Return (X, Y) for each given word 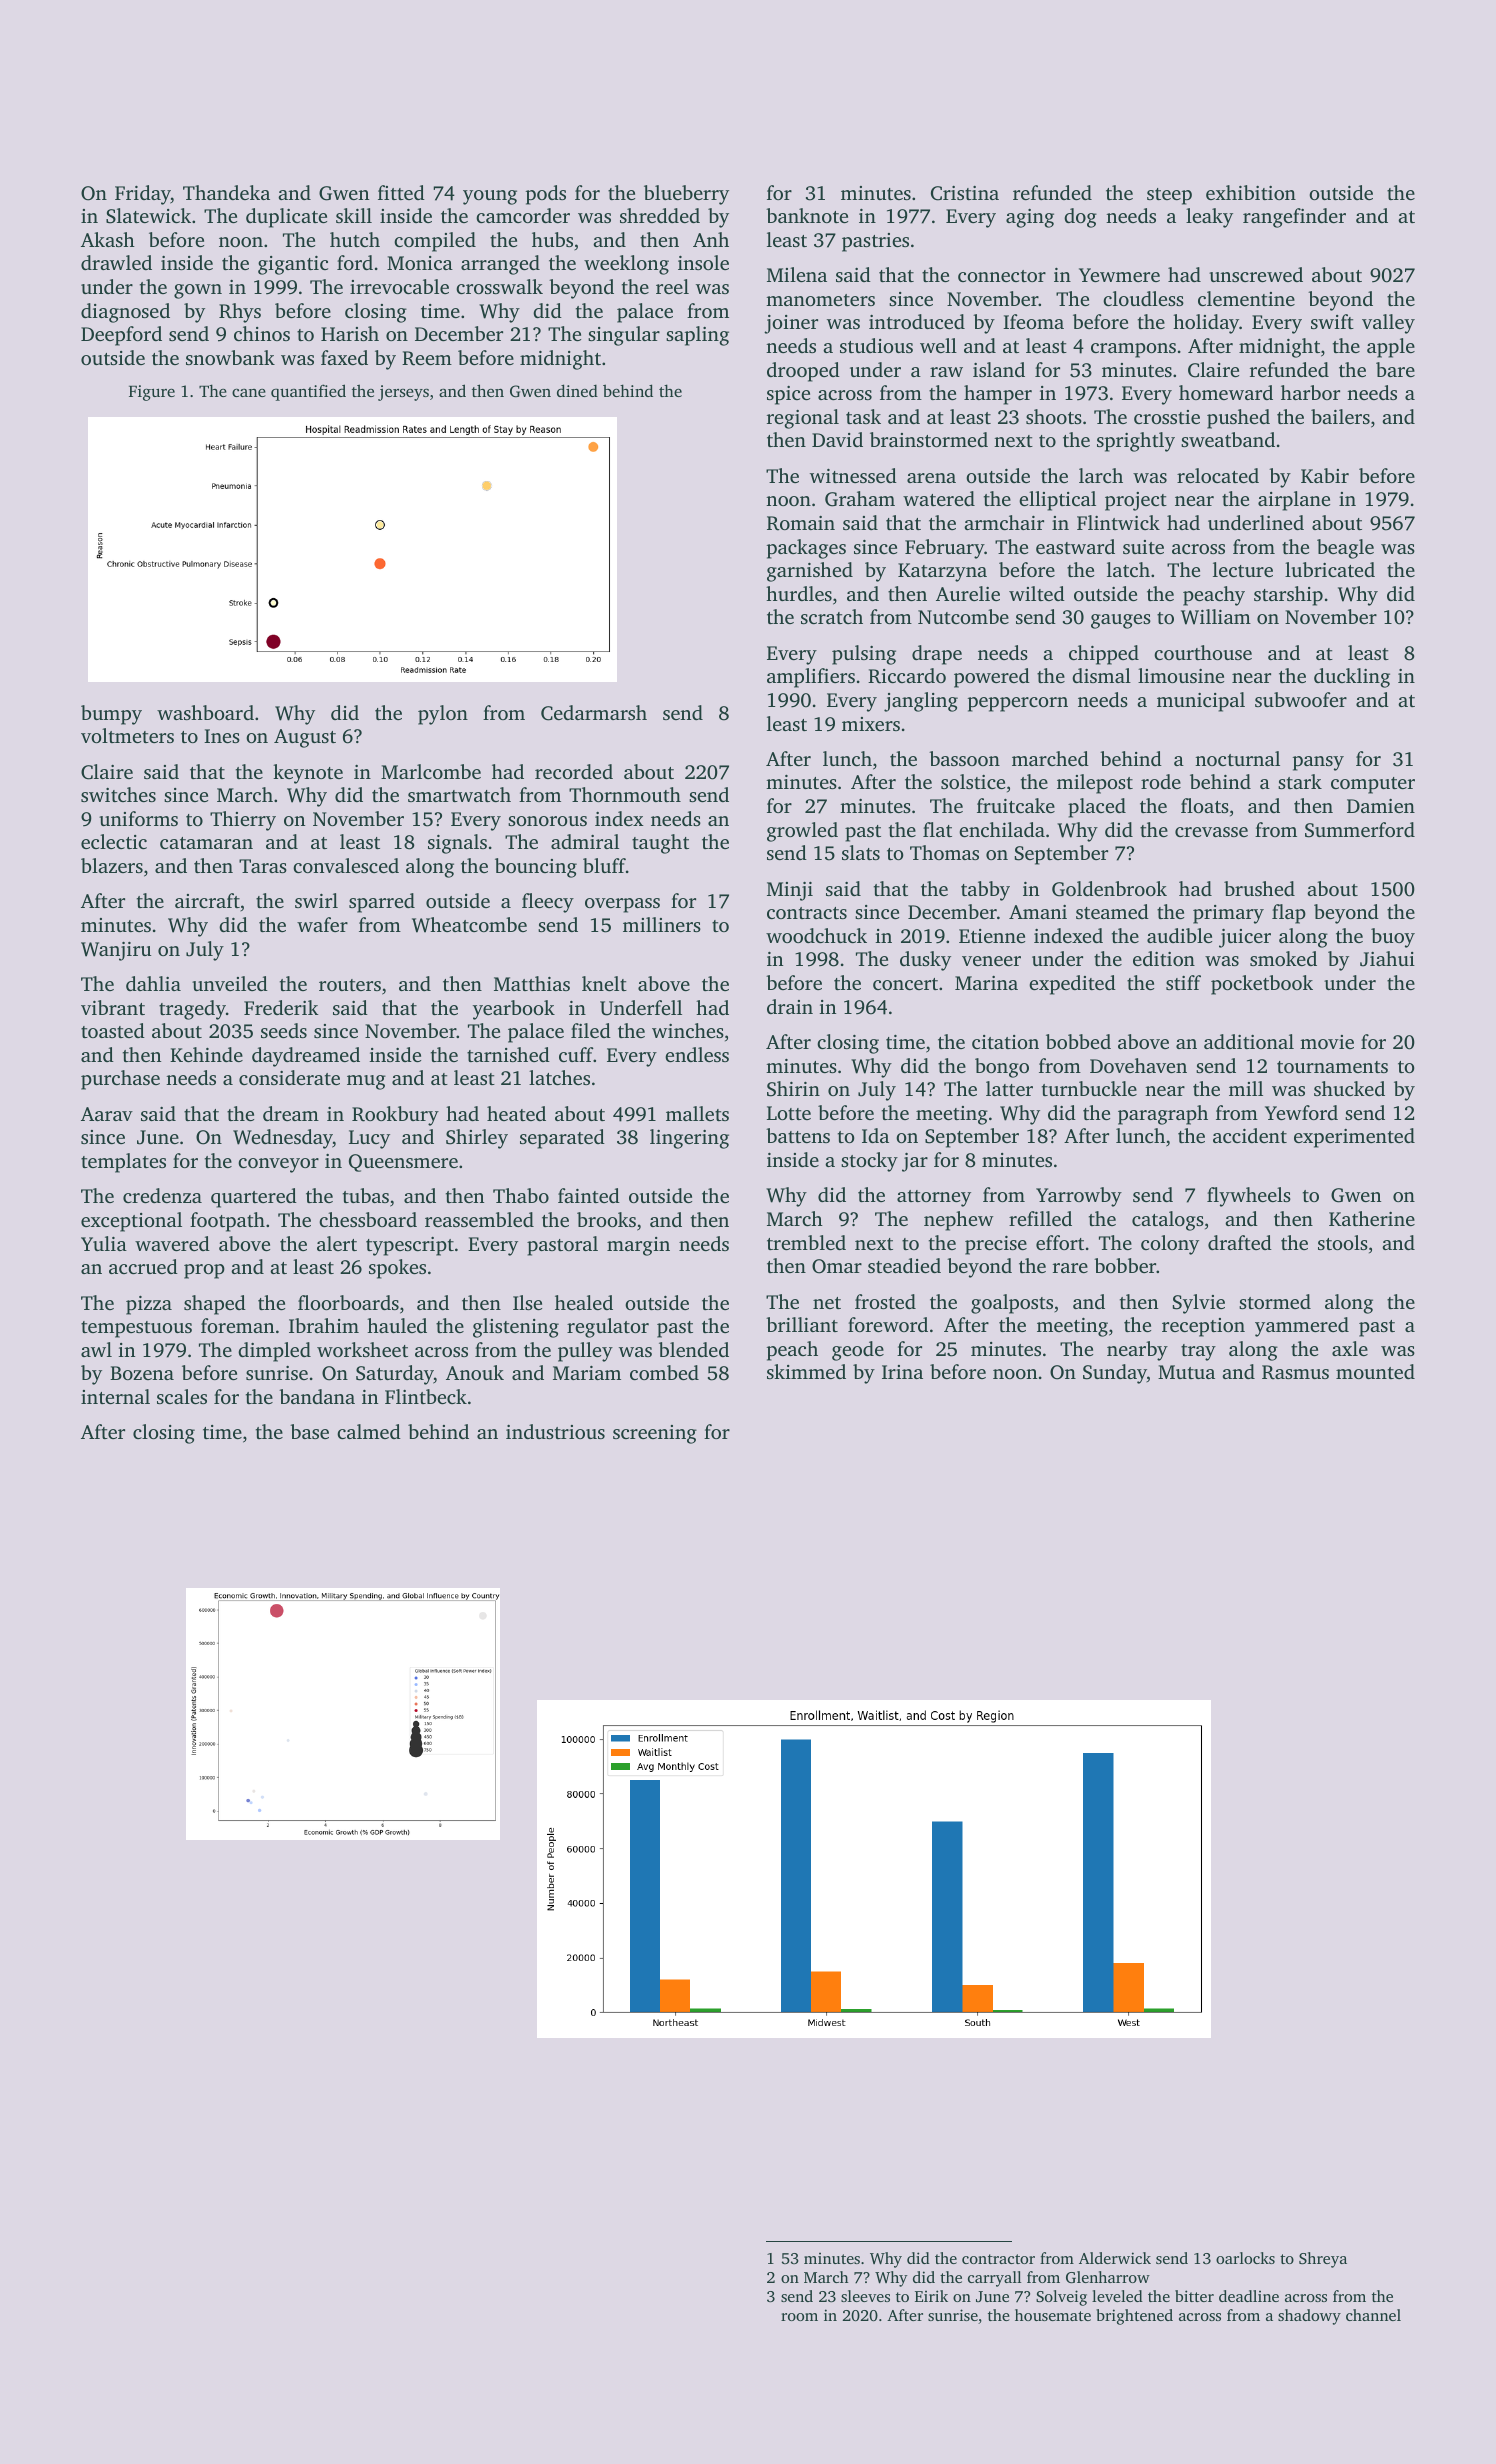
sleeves (865, 2296)
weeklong (626, 265)
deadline (1249, 2296)
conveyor (278, 1165)
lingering (689, 1139)
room (799, 2317)
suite (1143, 547)
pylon (443, 715)
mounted (1375, 1371)
